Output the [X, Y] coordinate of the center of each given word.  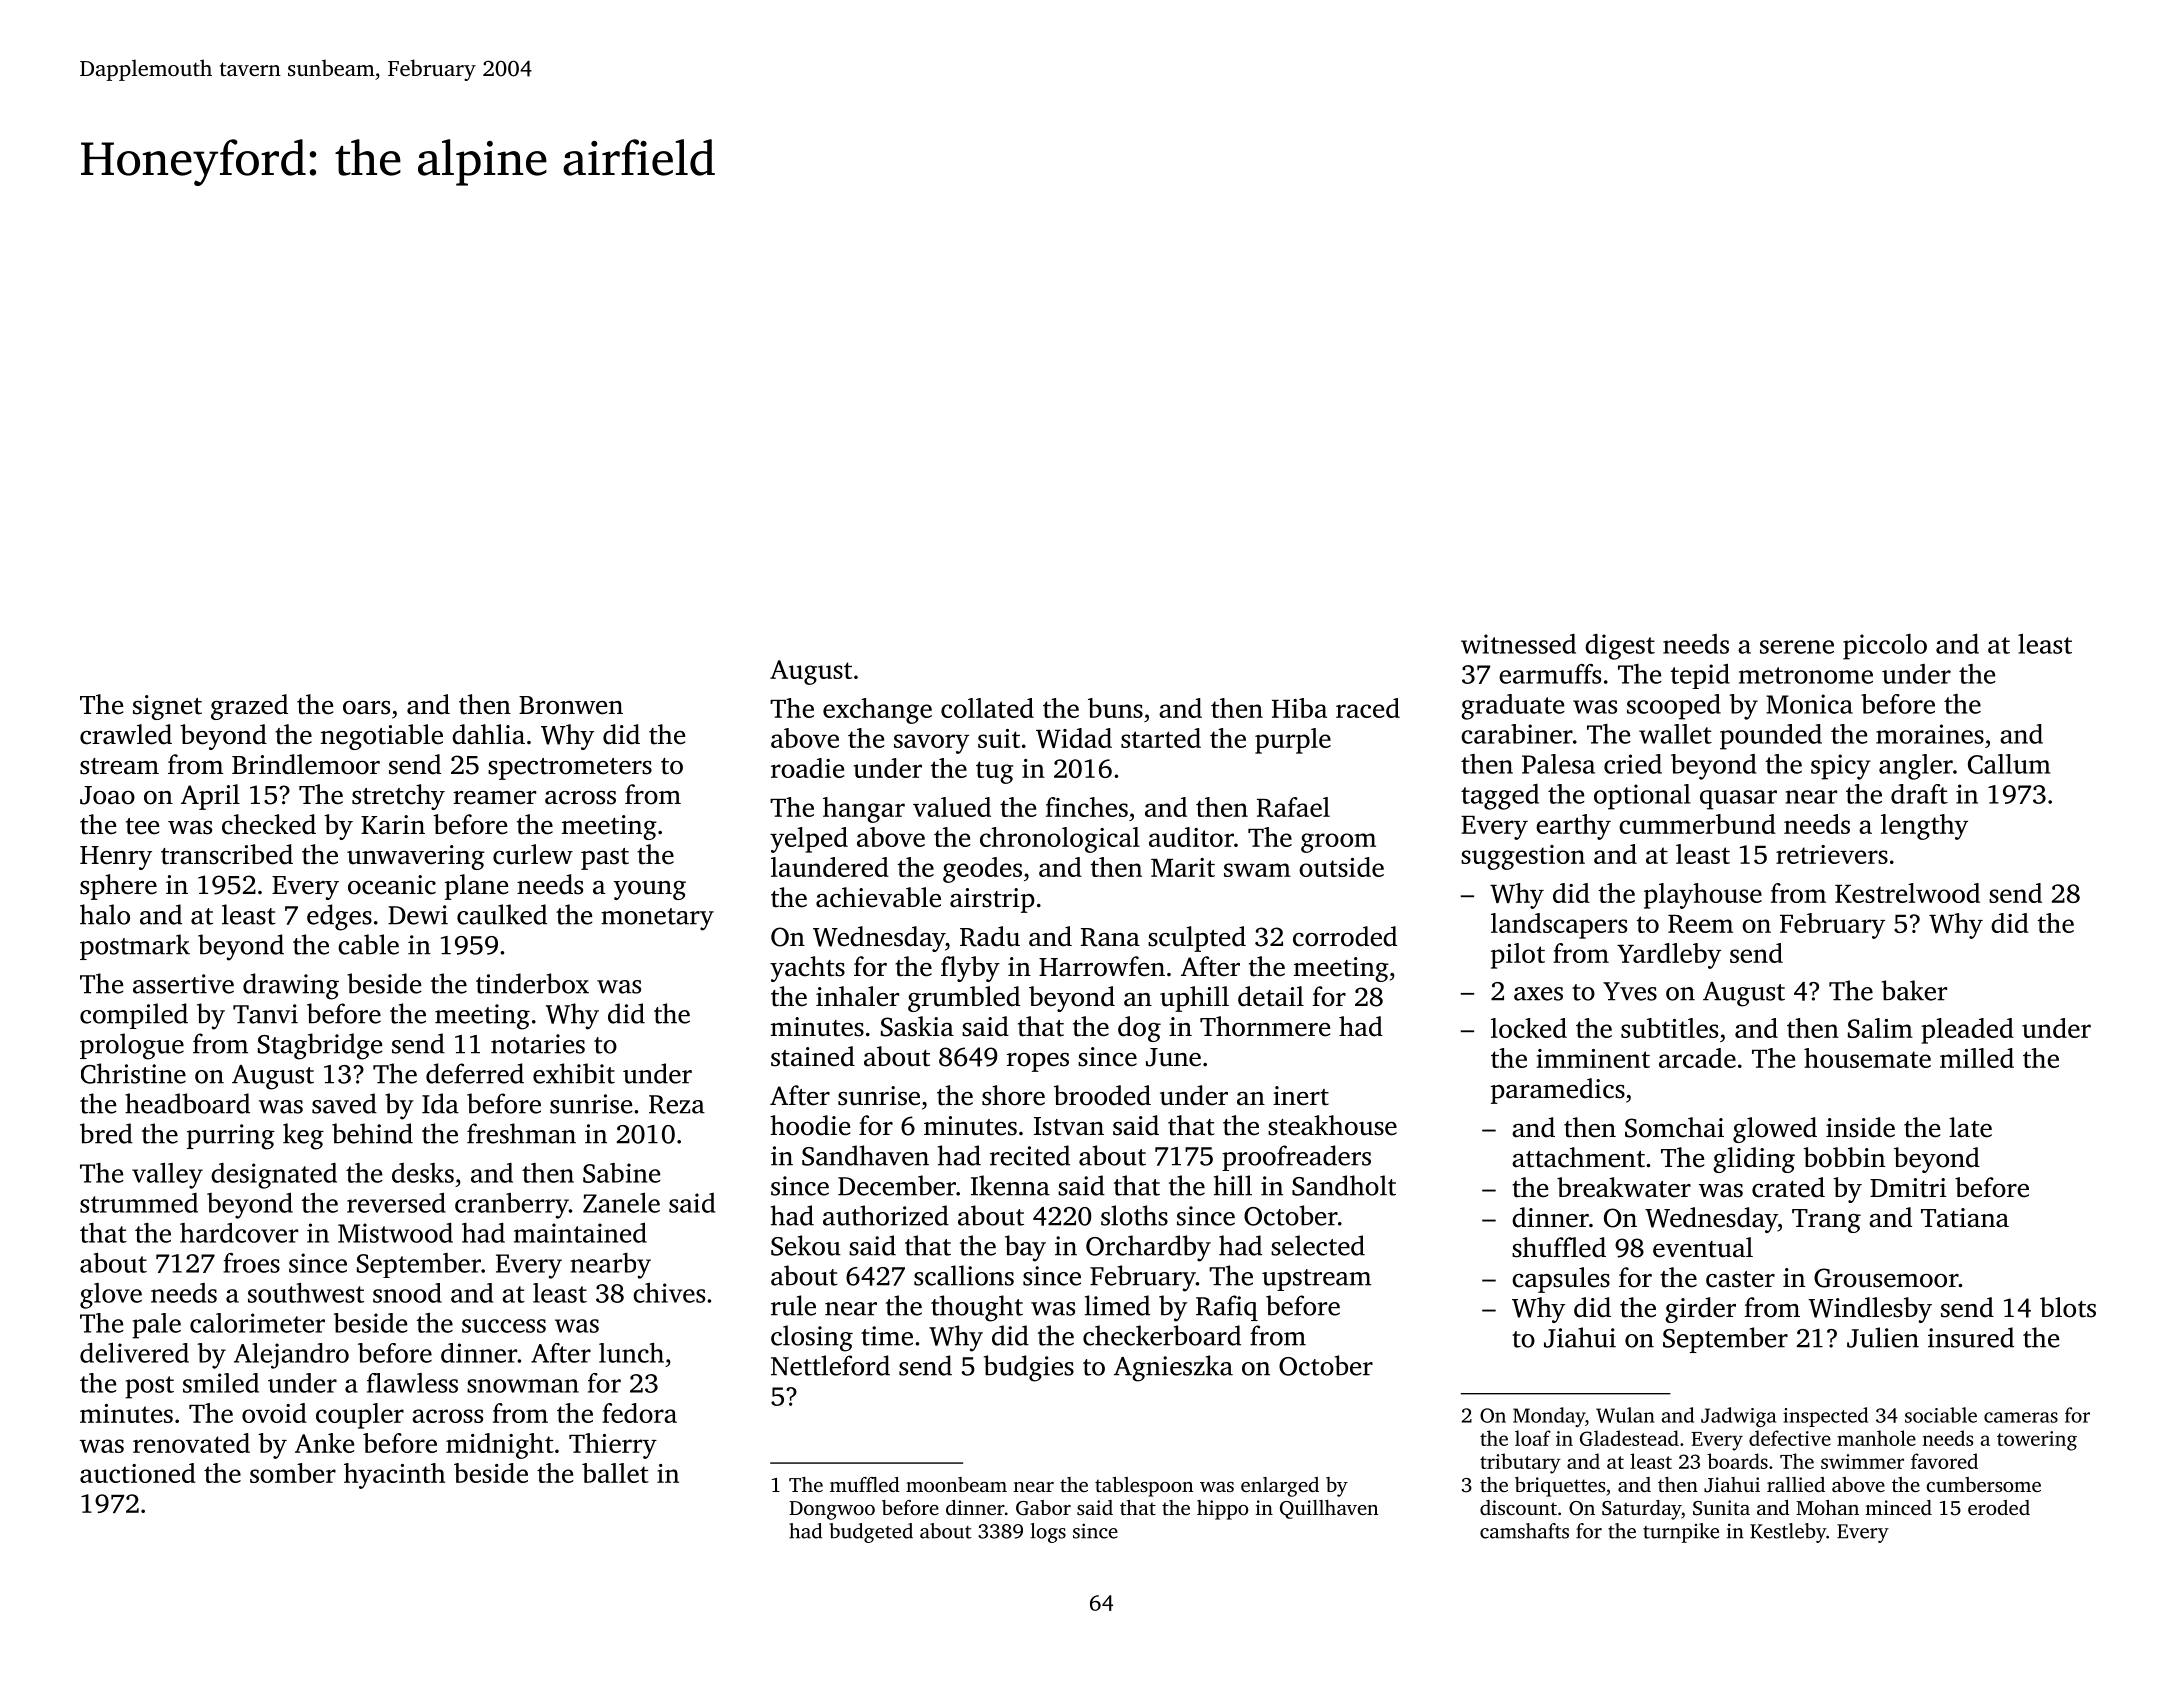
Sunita [1721, 1508]
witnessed [1518, 644]
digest [1620, 647]
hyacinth [394, 1476]
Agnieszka [1173, 1368]
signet [167, 707]
